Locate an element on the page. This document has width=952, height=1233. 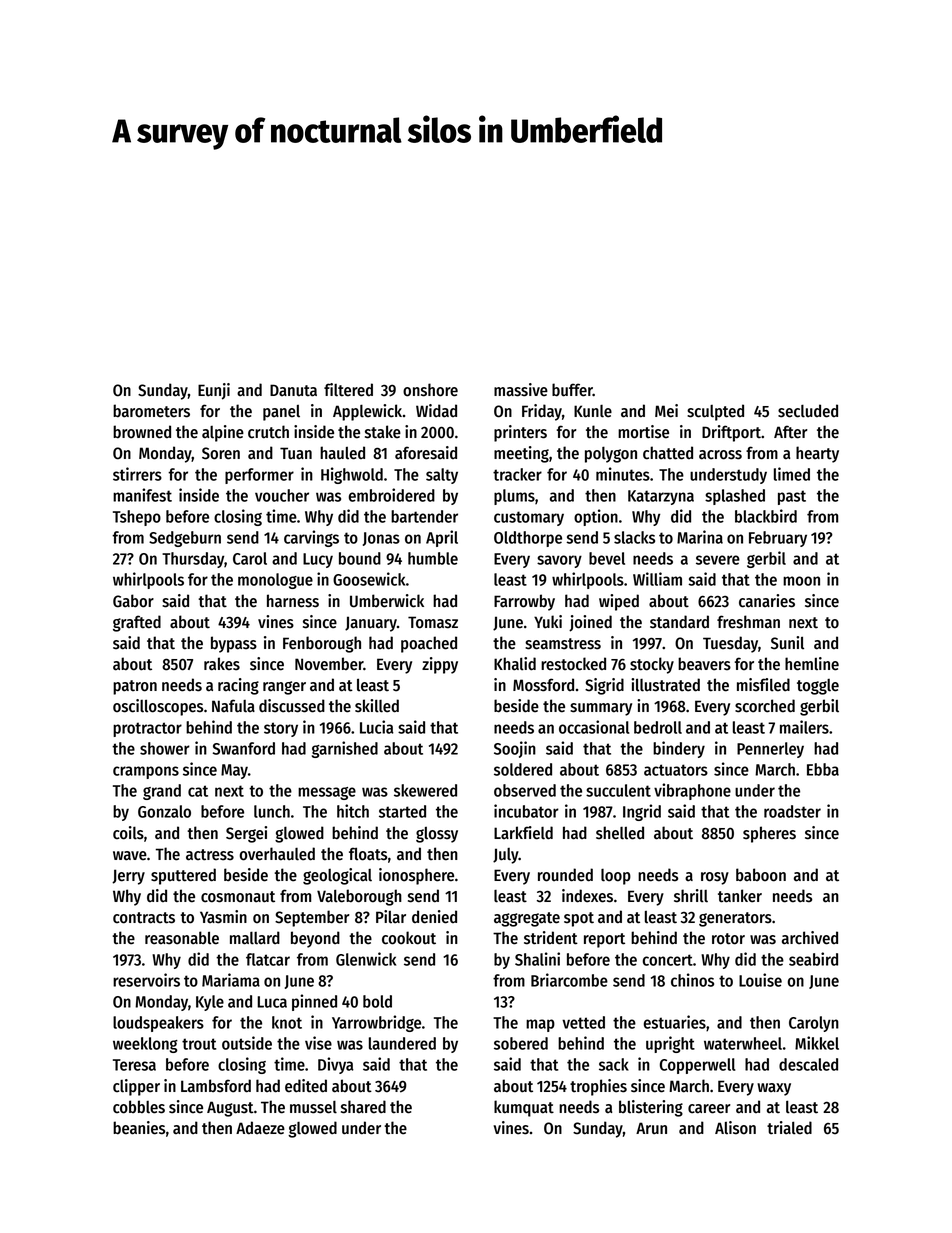
July is located at coordinates (506, 856).
